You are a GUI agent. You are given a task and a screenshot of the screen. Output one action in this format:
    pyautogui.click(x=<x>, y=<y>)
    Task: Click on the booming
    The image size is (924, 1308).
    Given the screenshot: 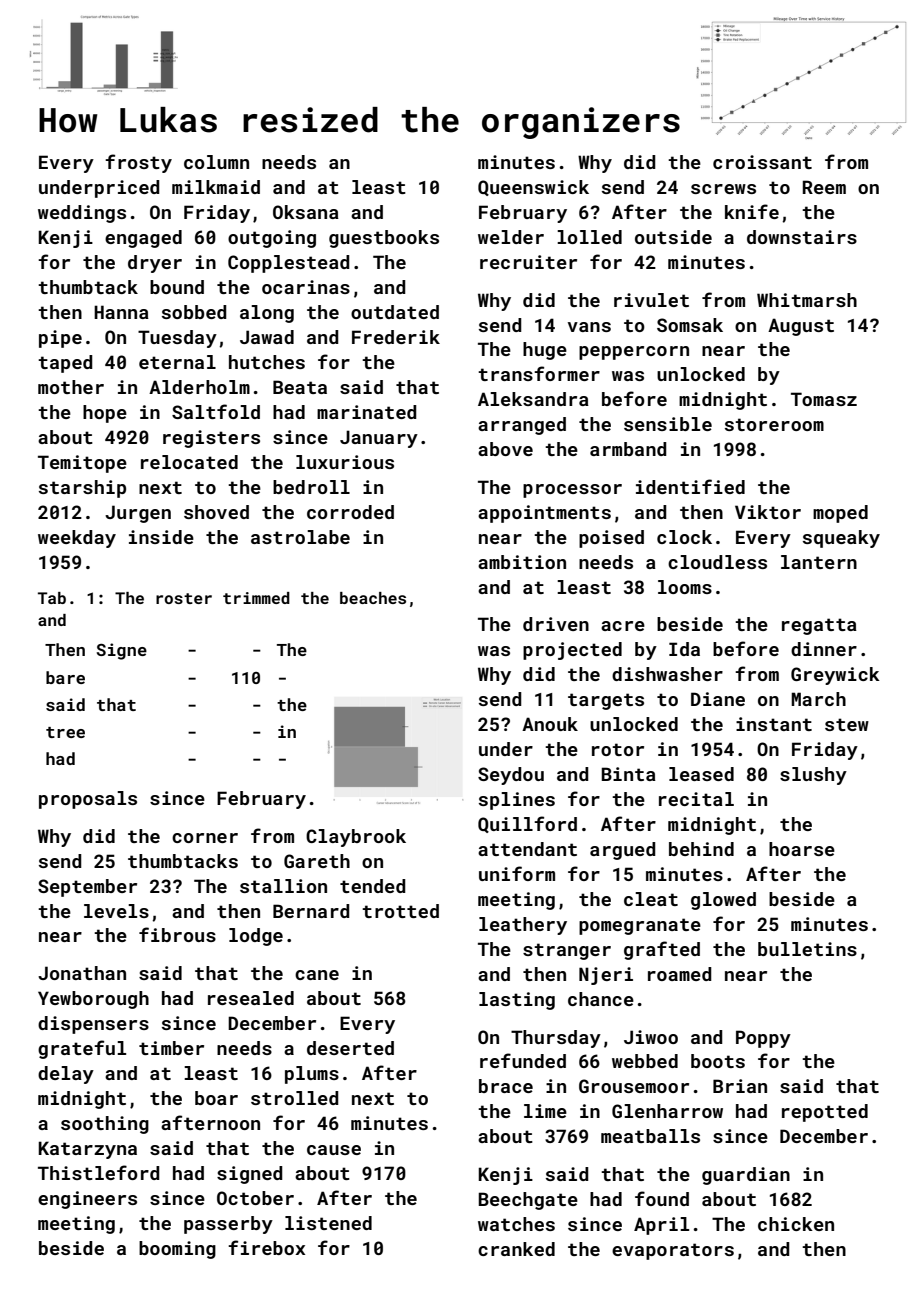 What is the action you would take?
    pyautogui.click(x=177, y=1250)
